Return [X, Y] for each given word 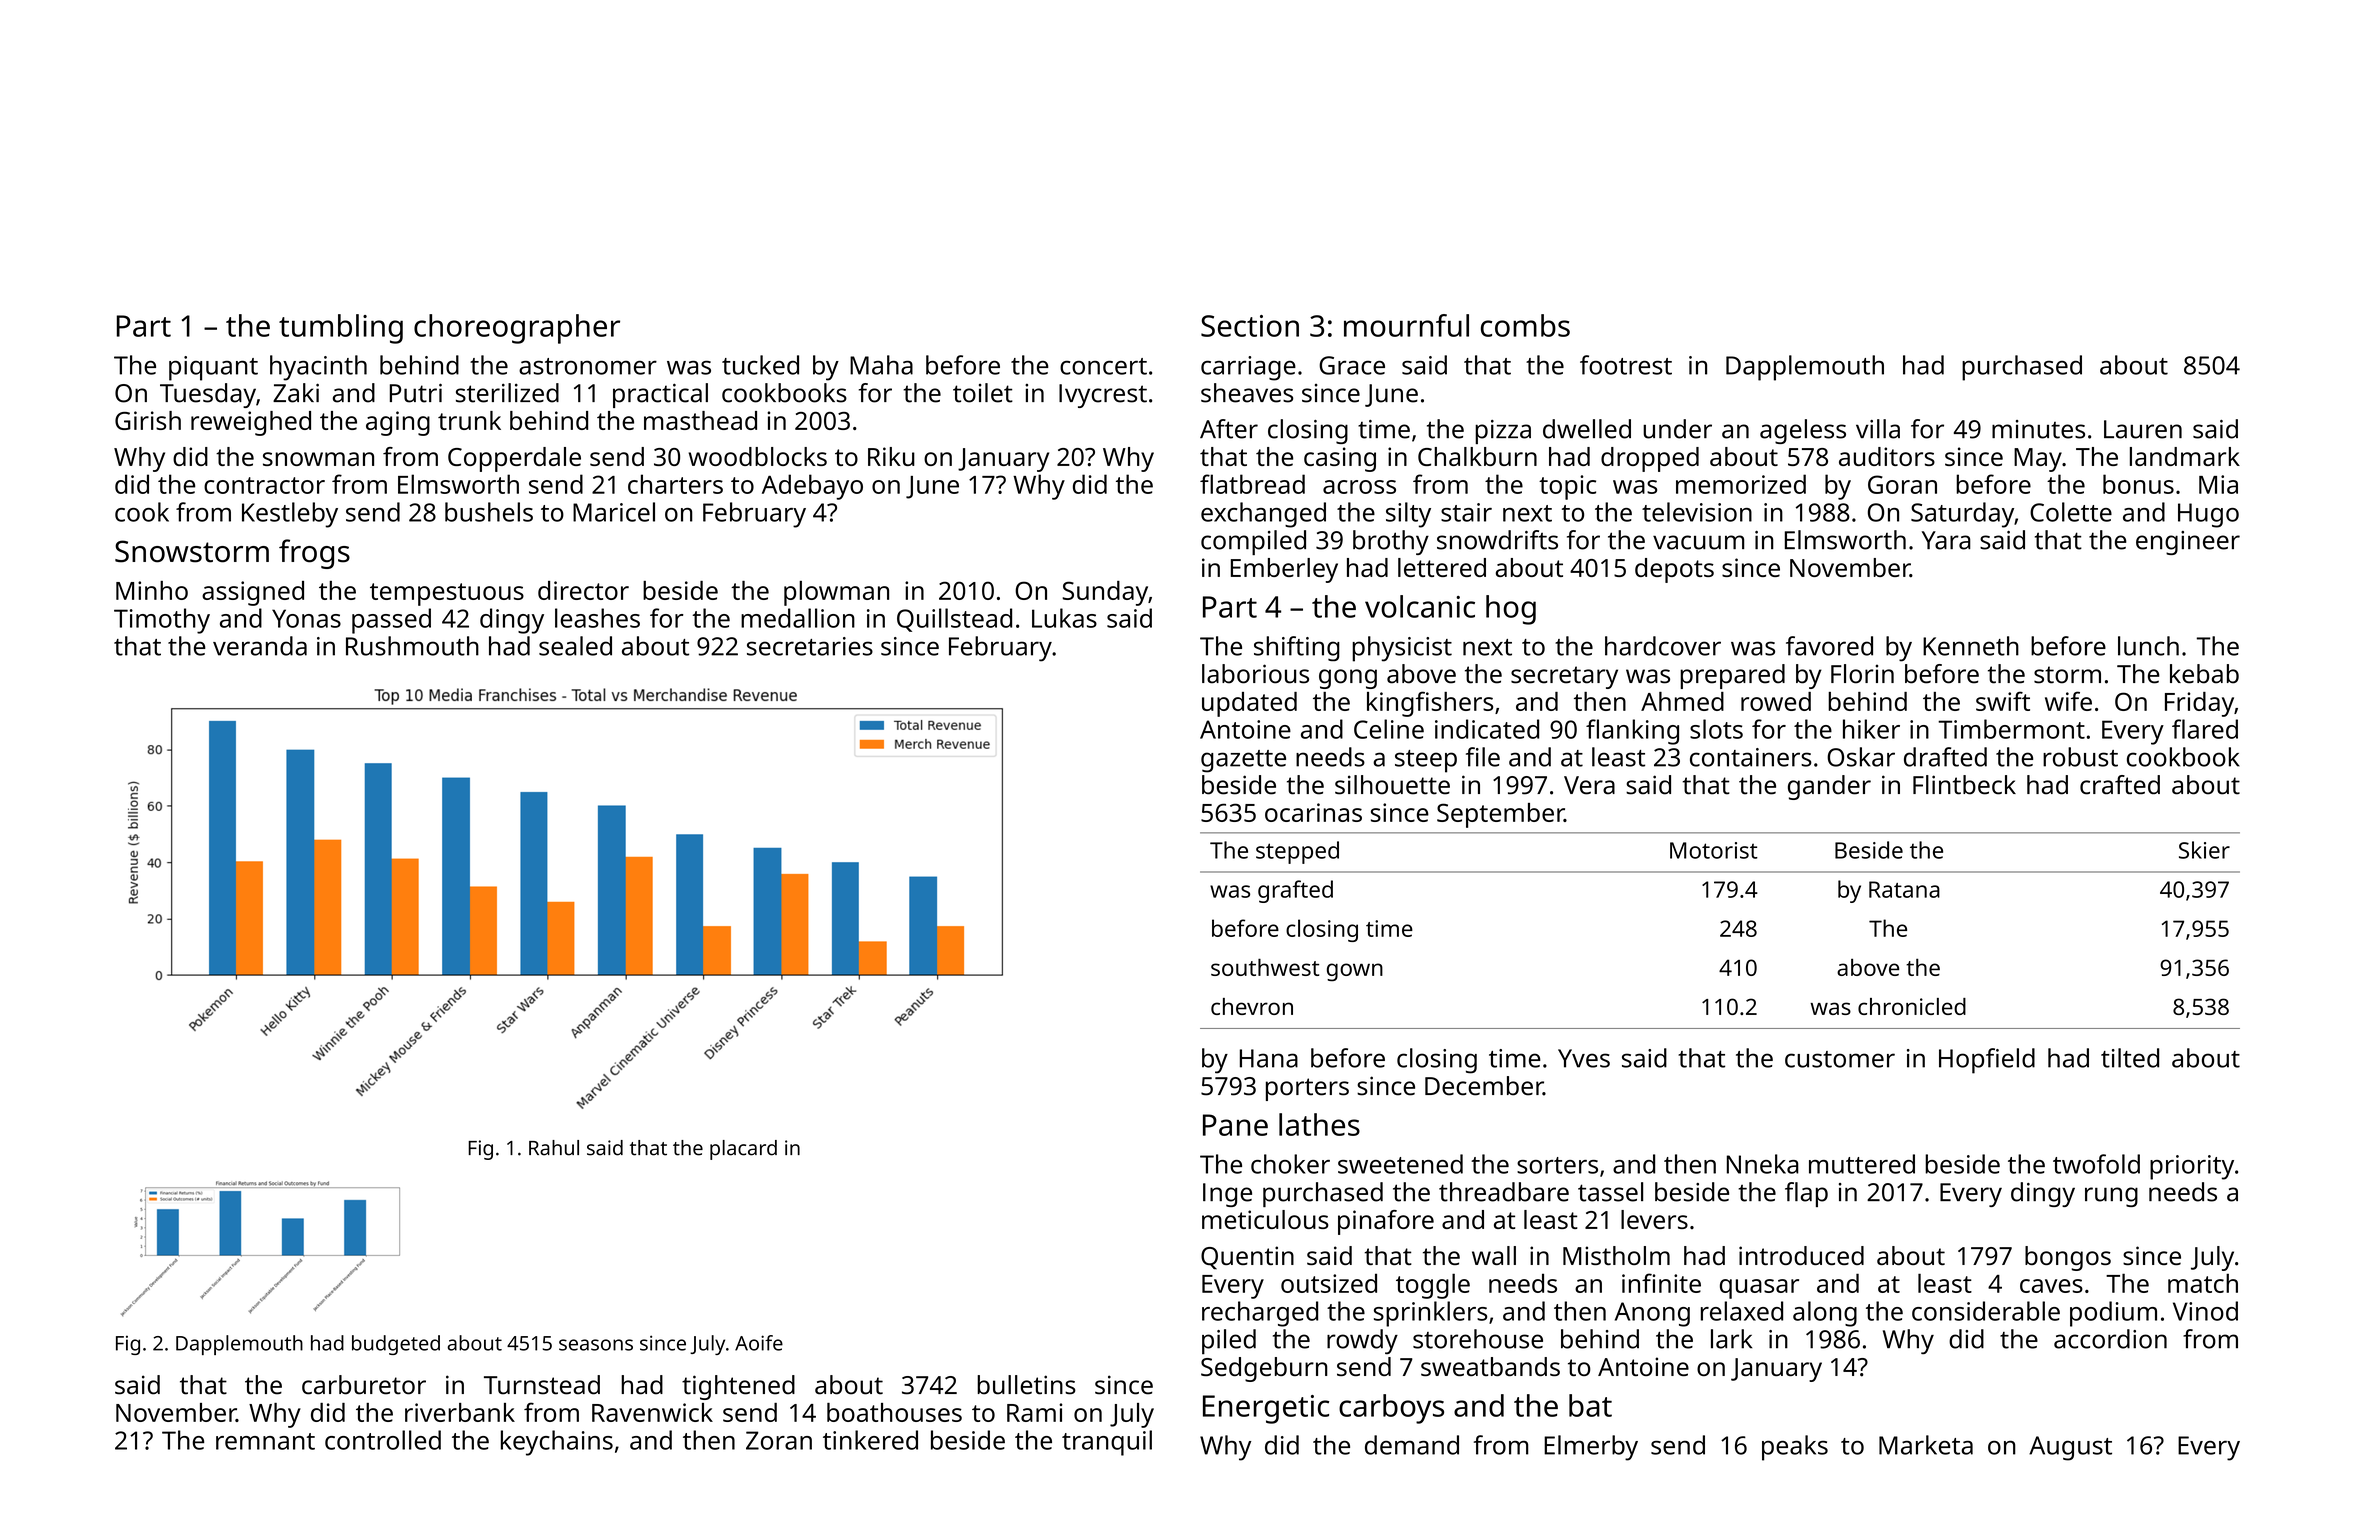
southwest [1265, 967]
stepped [1297, 852]
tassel [1610, 1192]
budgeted [396, 1345]
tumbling [341, 329]
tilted [2130, 1058]
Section [1250, 326]
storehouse [1478, 1339]
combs [1525, 325]
